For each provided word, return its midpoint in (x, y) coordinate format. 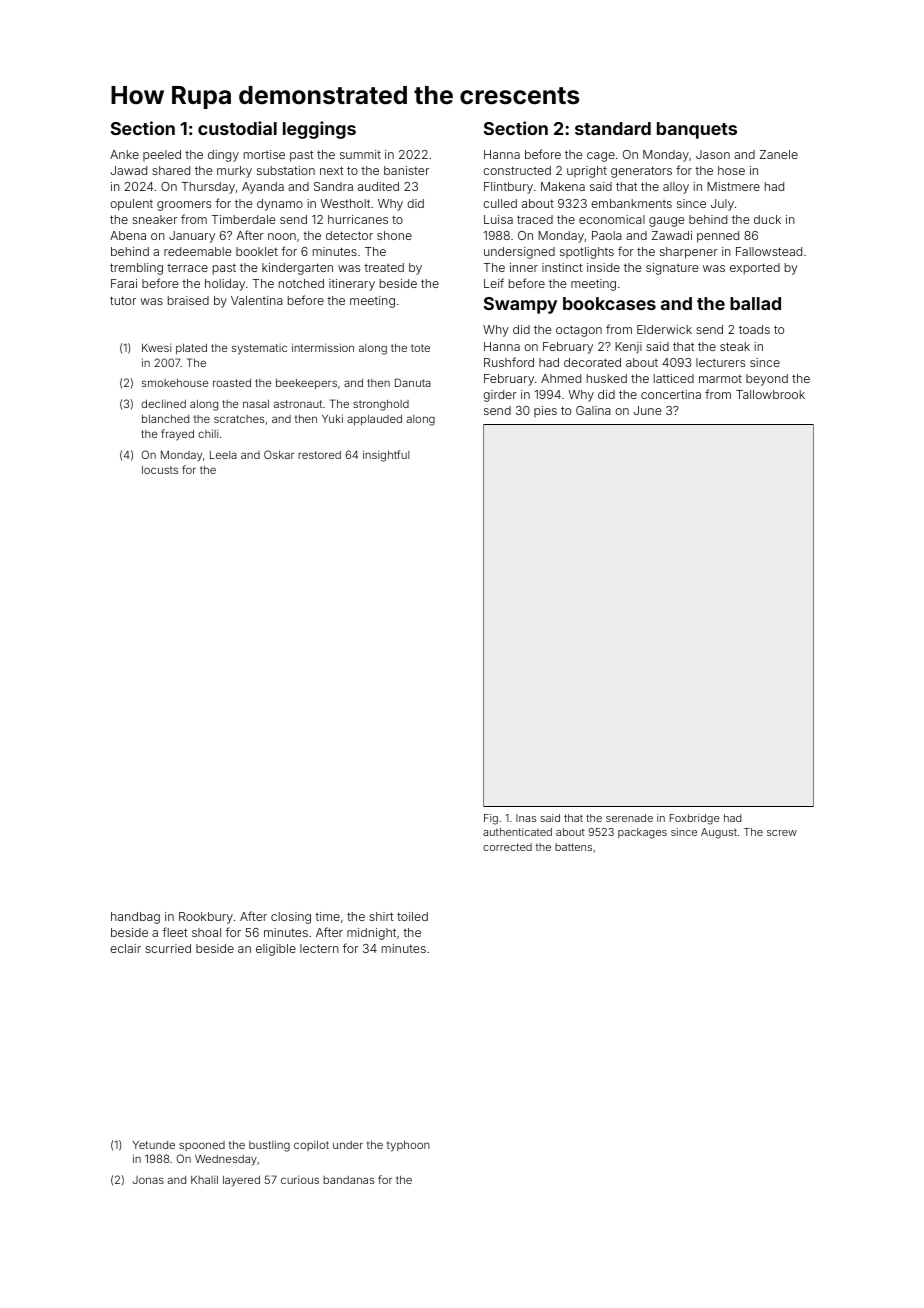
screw (782, 833)
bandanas (348, 1180)
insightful (386, 456)
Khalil (204, 1179)
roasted (232, 383)
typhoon (408, 1146)
